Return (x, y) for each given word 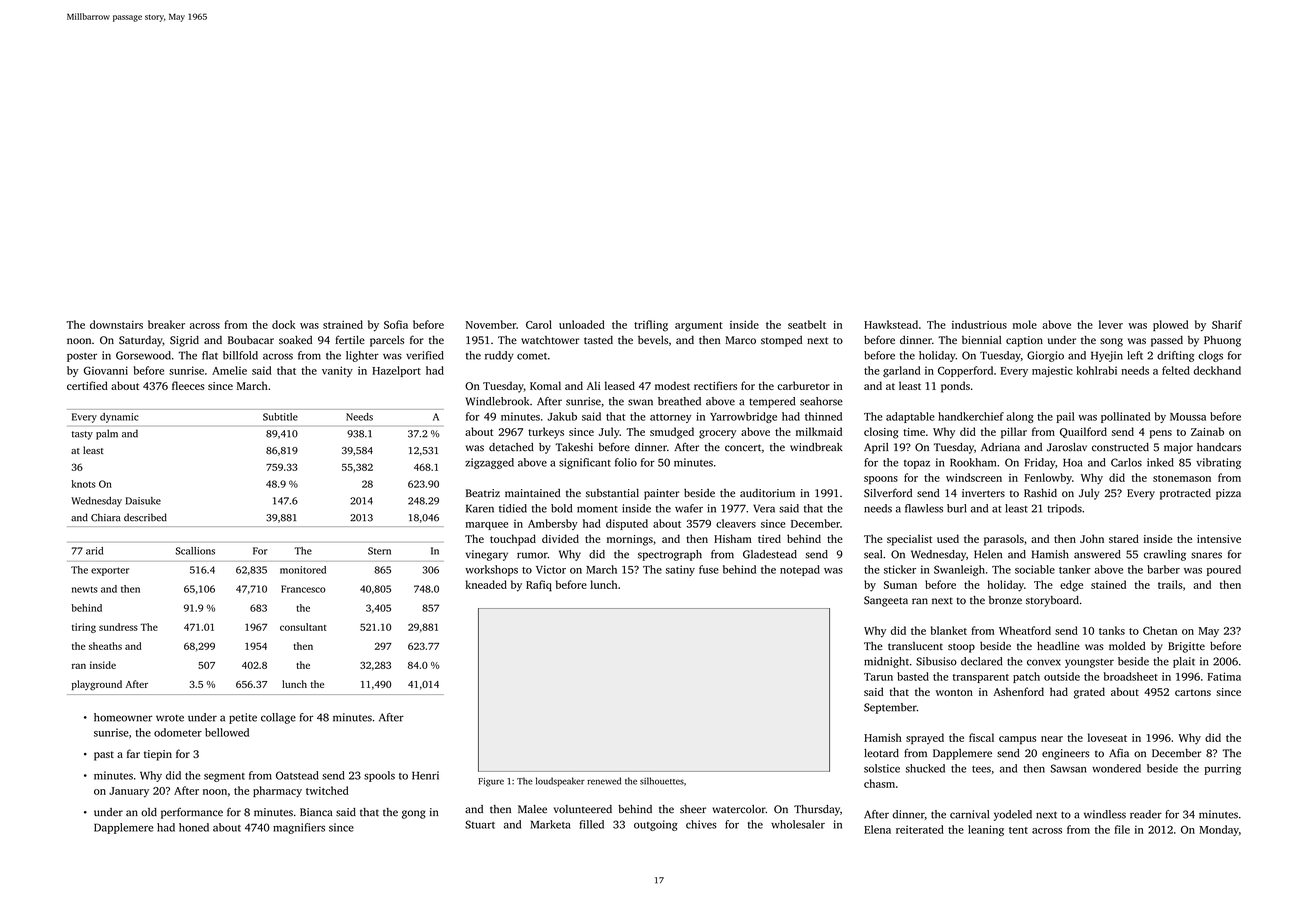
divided (560, 538)
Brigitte (1186, 647)
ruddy (499, 356)
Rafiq (539, 585)
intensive (1219, 539)
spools (379, 776)
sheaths (105, 646)
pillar (1014, 433)
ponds (955, 387)
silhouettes (662, 781)
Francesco (303, 589)
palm (107, 434)
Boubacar (251, 340)
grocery (717, 434)
